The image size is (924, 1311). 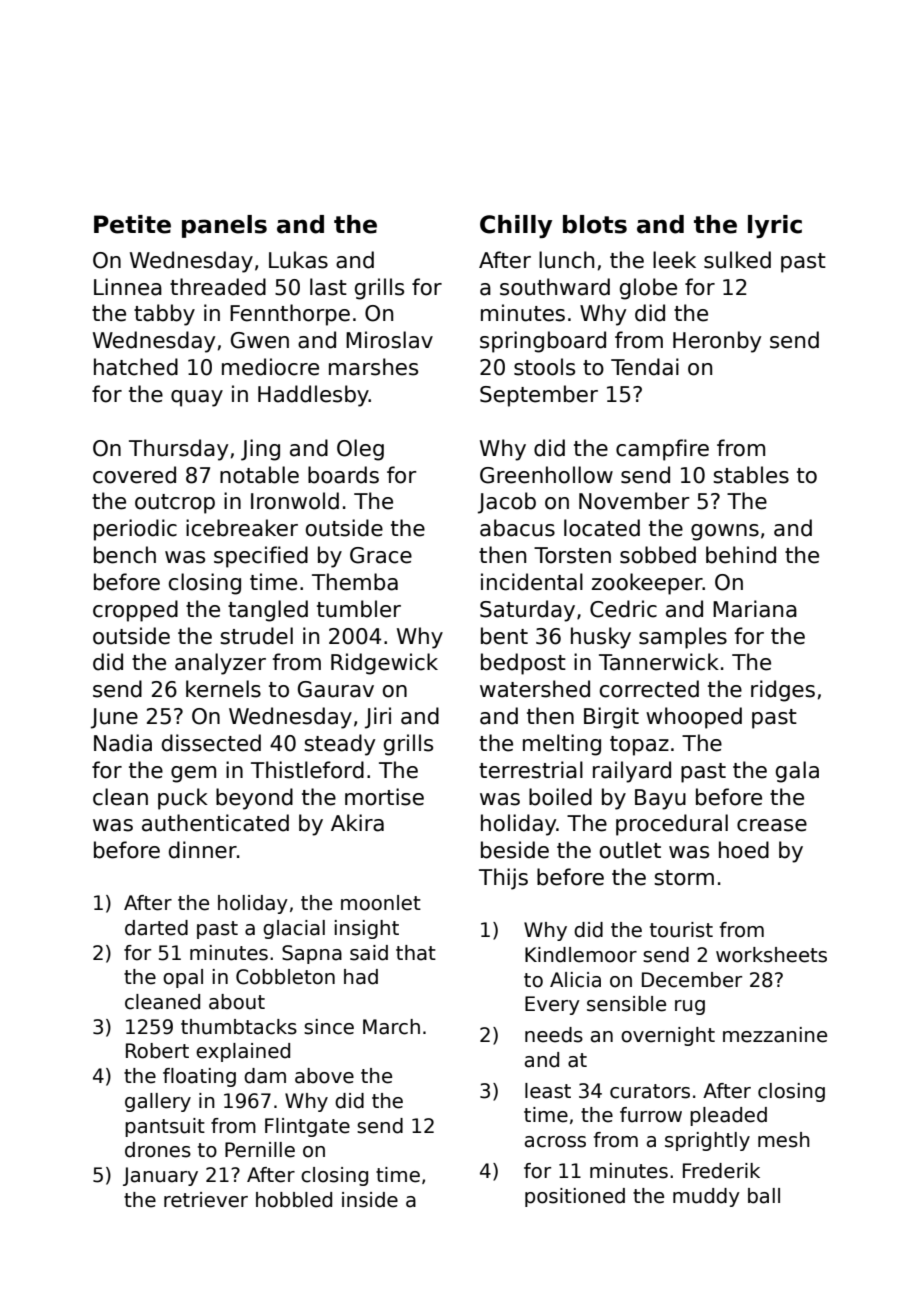 What do you see at coordinates (662, 450) in the image?
I see `campfire` at bounding box center [662, 450].
